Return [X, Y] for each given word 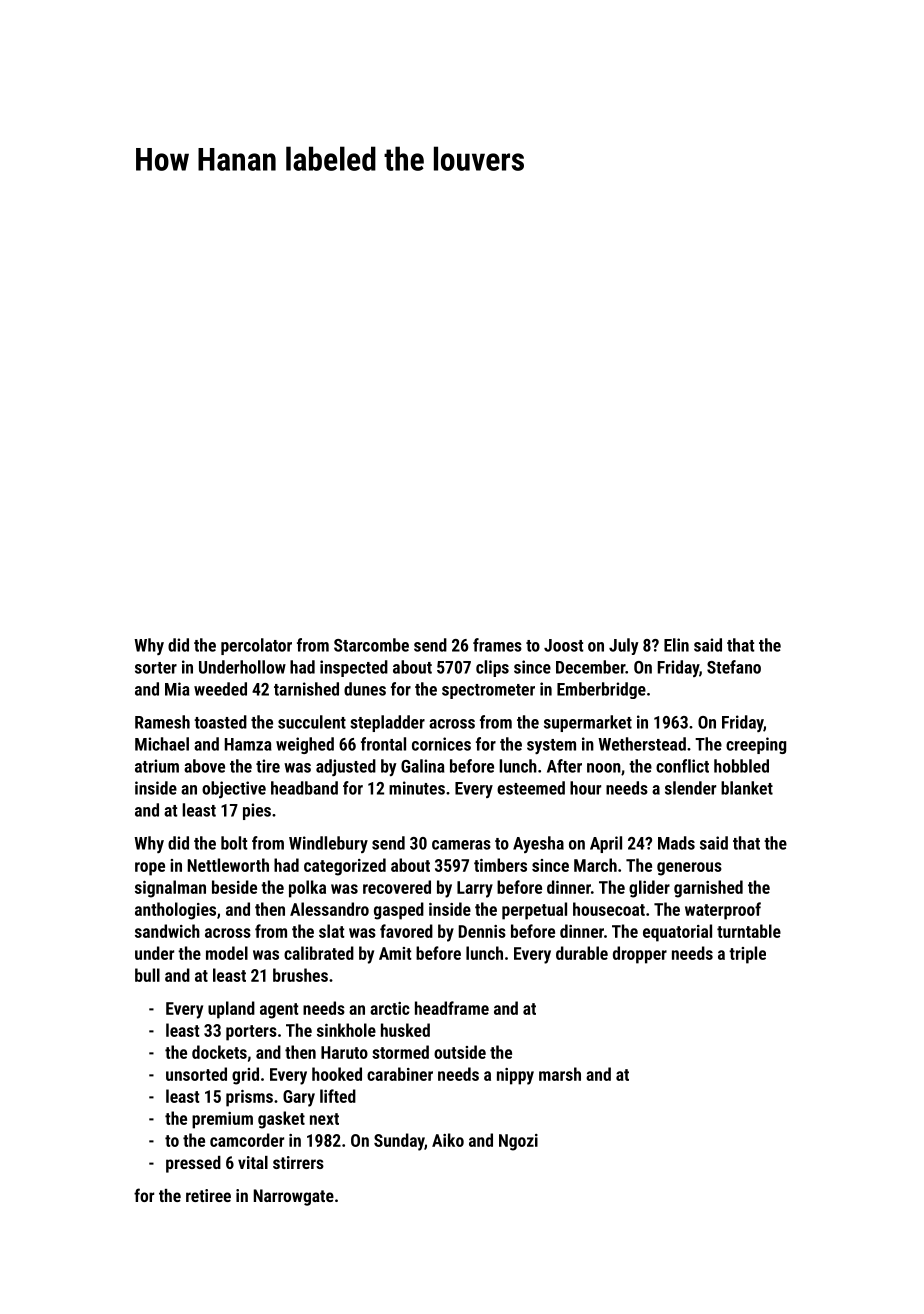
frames [497, 645]
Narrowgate [294, 1197]
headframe [452, 1008]
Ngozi [518, 1142]
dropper [640, 955]
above [204, 766]
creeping [756, 745]
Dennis [482, 931]
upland [231, 1010]
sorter [156, 668]
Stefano [734, 667]
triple [747, 955]
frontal [383, 744]
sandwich [167, 931]
